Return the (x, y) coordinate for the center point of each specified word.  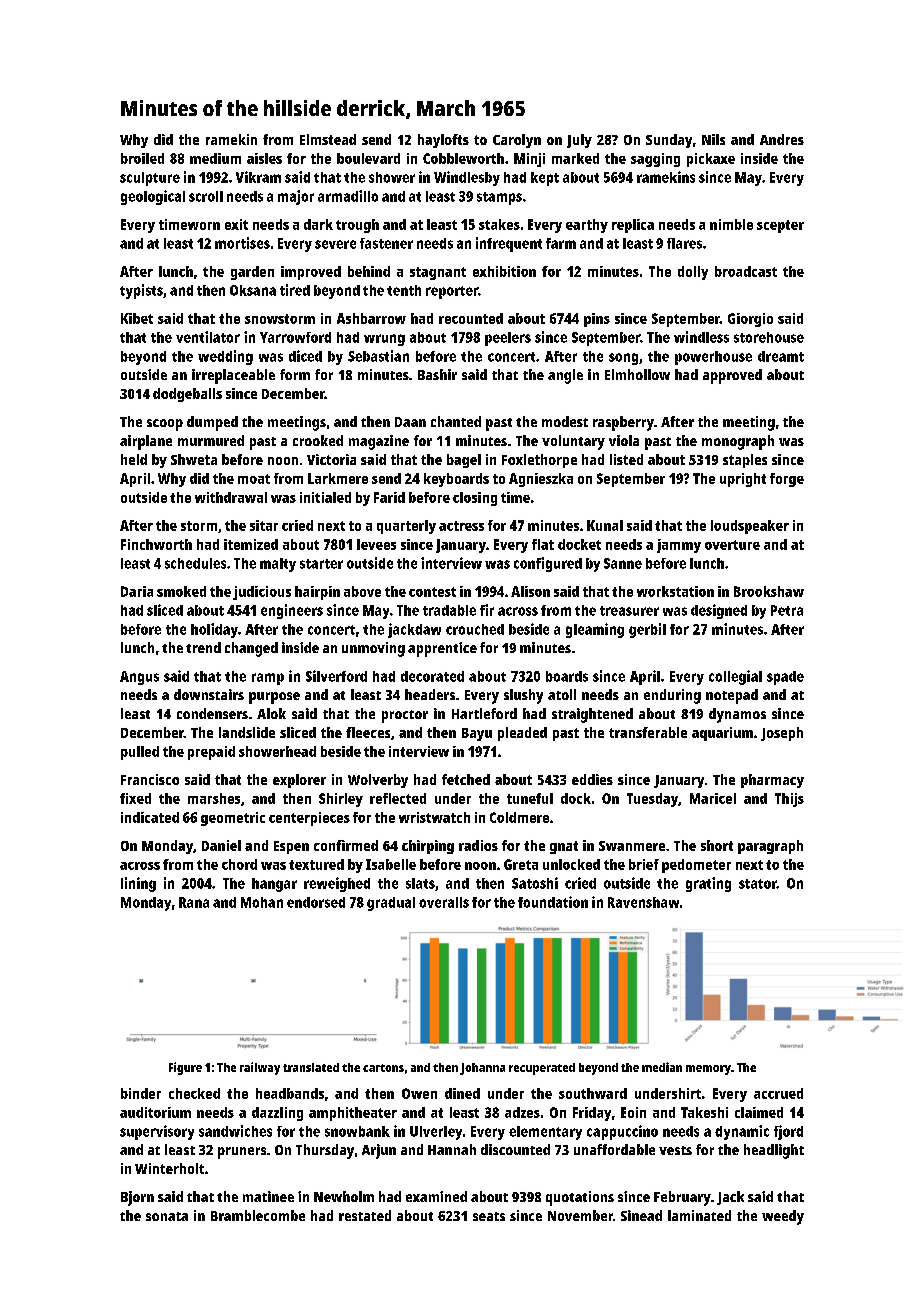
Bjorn (137, 1198)
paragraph (770, 847)
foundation (553, 902)
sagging (655, 160)
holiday (214, 630)
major (296, 197)
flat (543, 544)
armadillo (348, 196)
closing (475, 499)
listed (626, 459)
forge (787, 480)
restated (365, 1215)
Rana (194, 902)
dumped (212, 423)
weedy (783, 1217)
